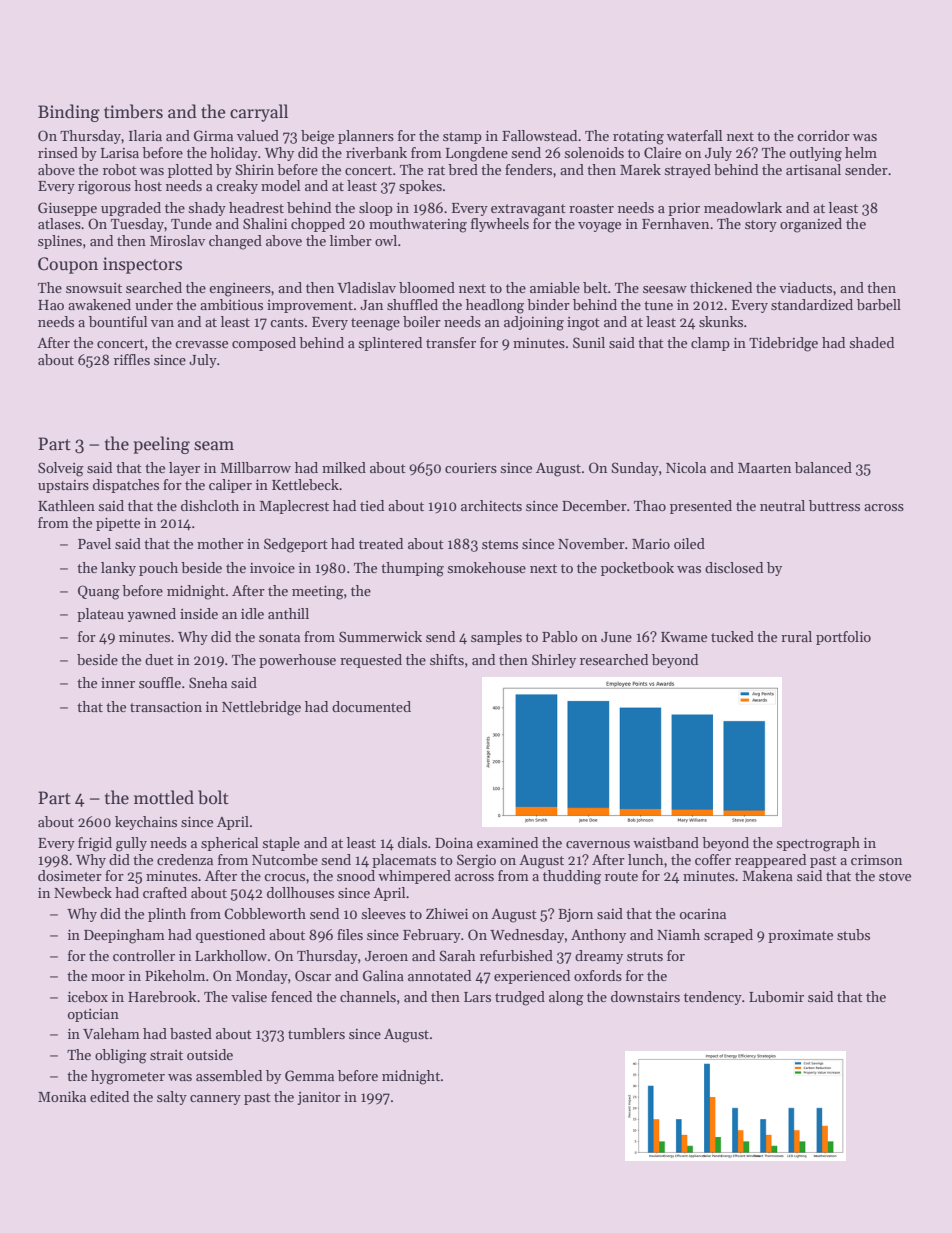 This document has height=1233, width=952. Describe the element at coordinates (528, 210) in the document. I see `extravagant` at that location.
